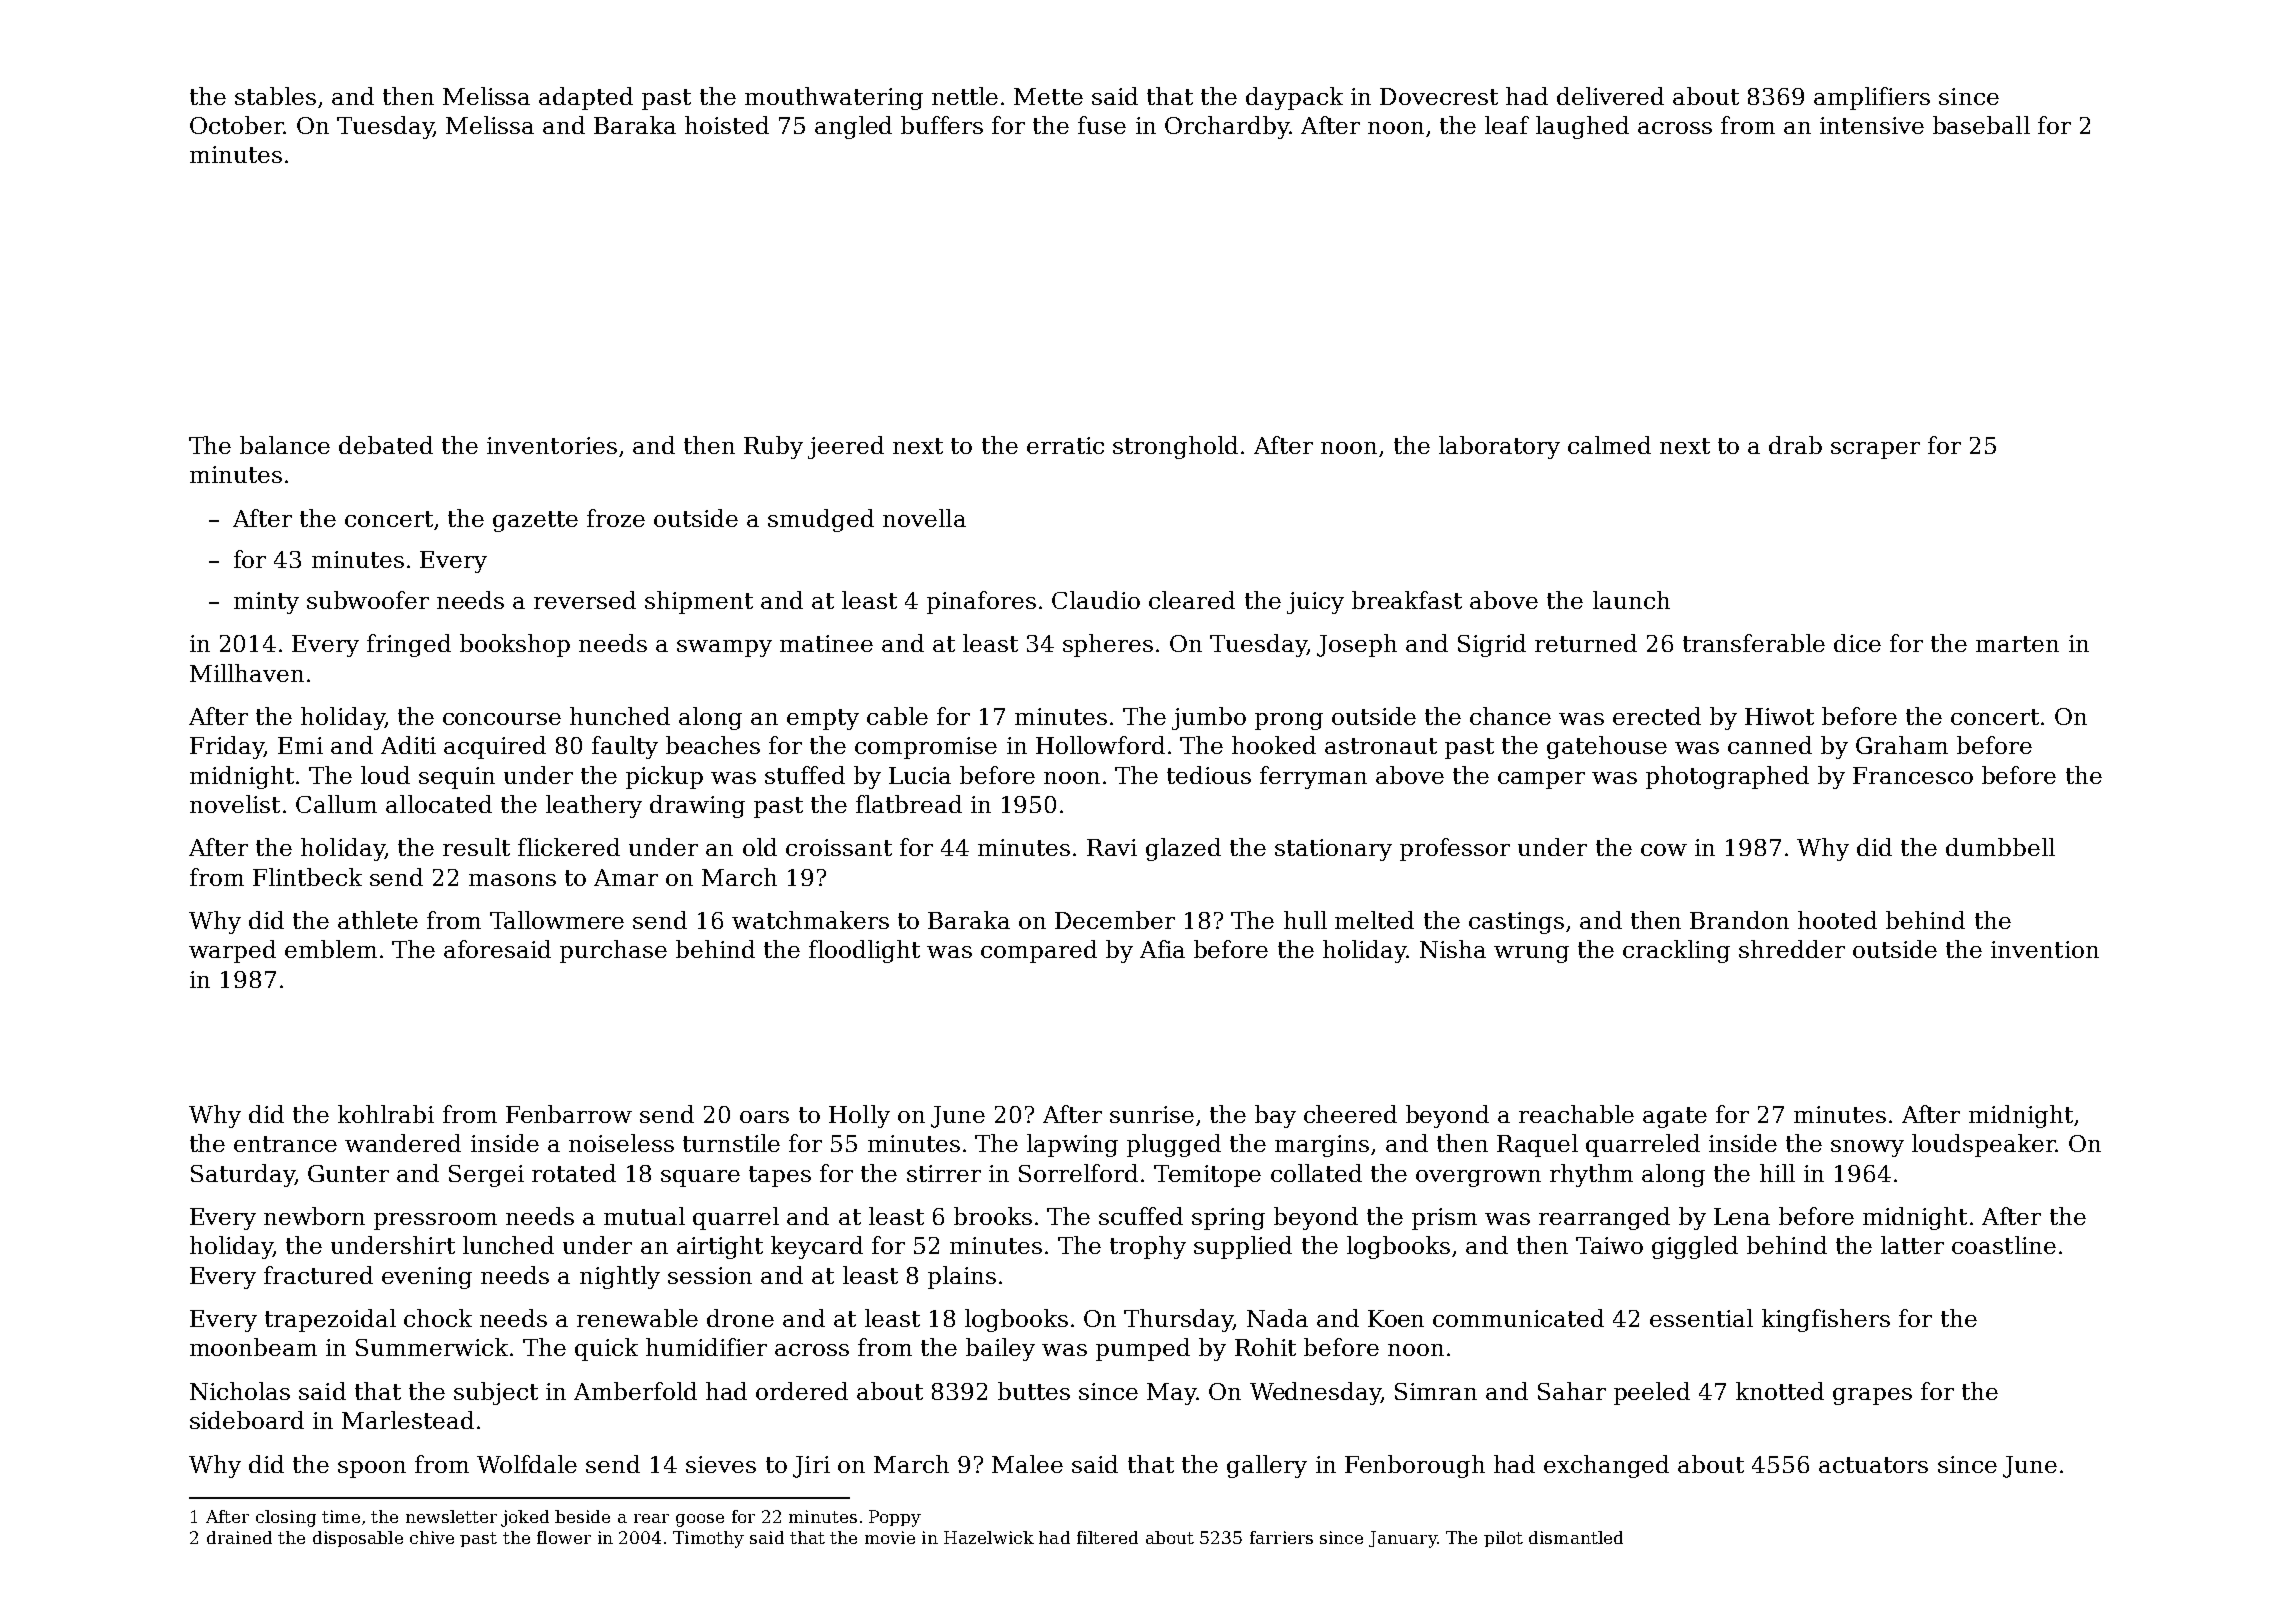  What do you see at coordinates (242, 1175) in the screenshot?
I see `Saturday` at bounding box center [242, 1175].
